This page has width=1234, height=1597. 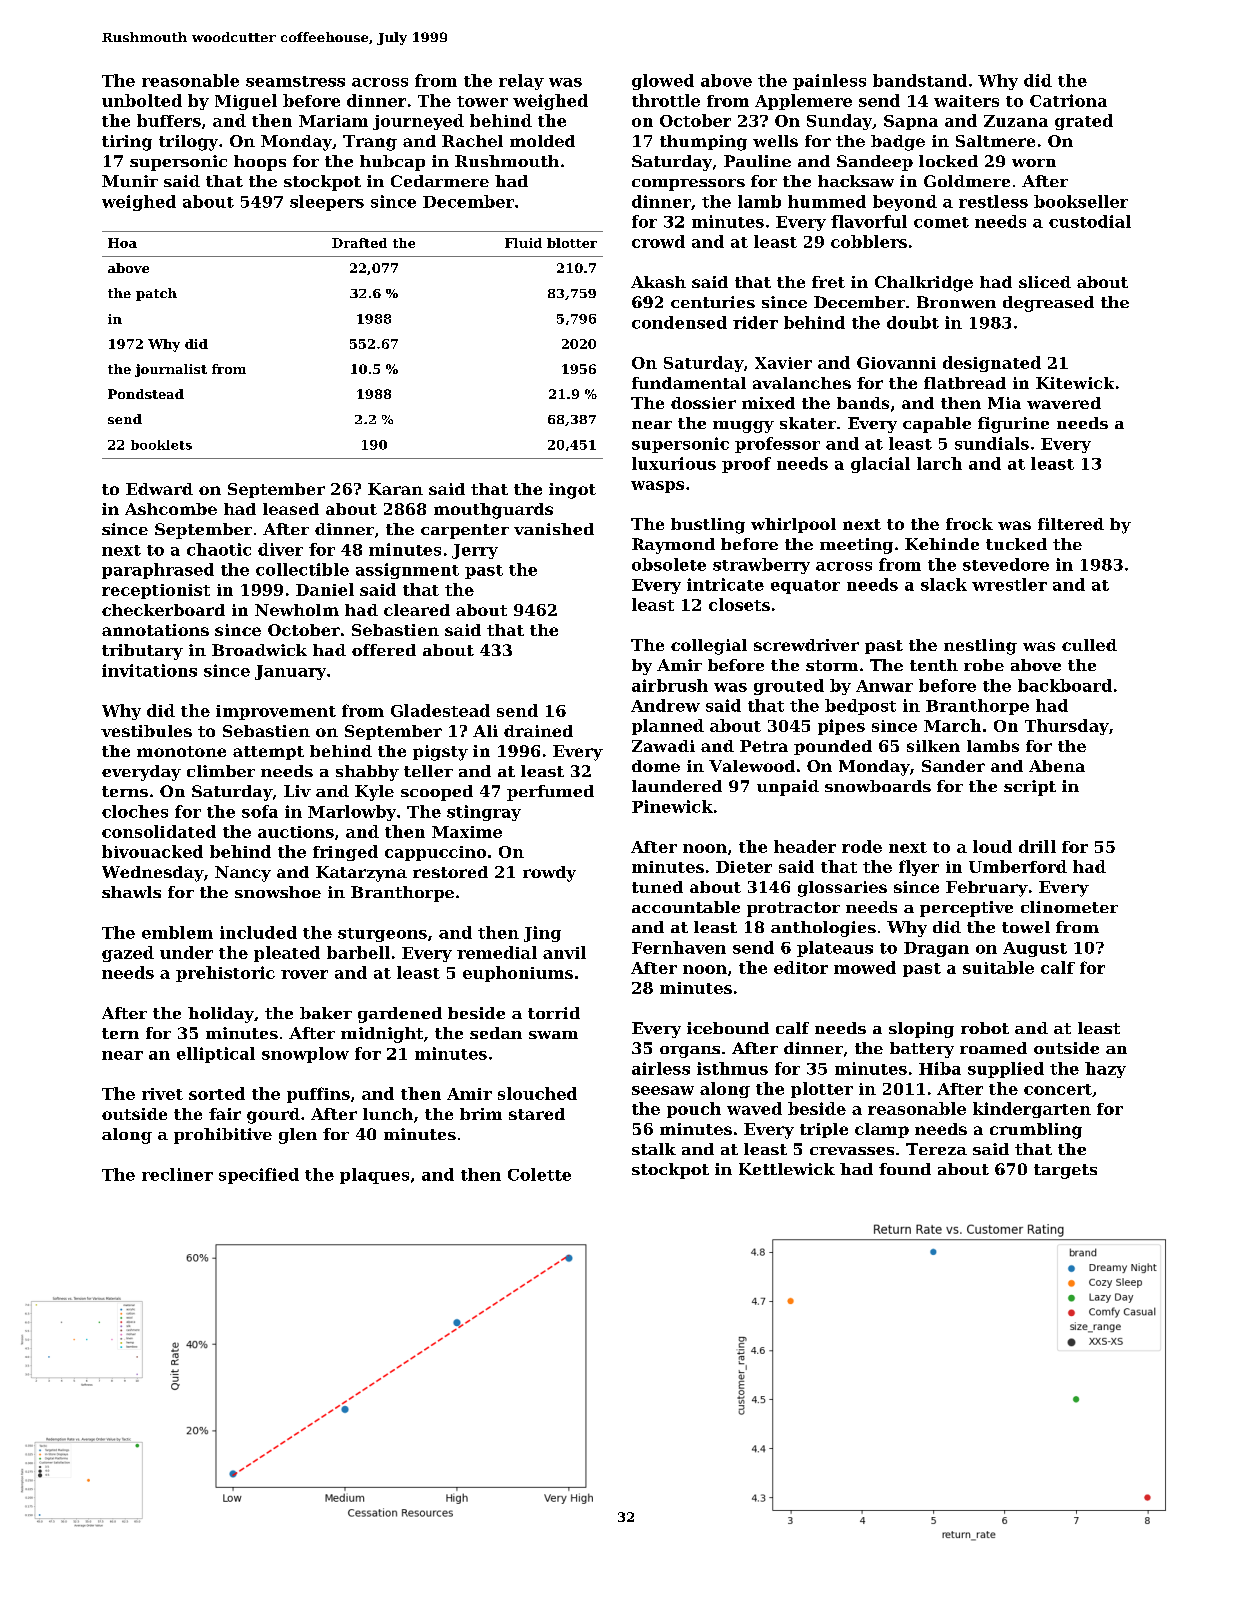 What do you see at coordinates (122, 243) in the page?
I see `Hoa` at bounding box center [122, 243].
